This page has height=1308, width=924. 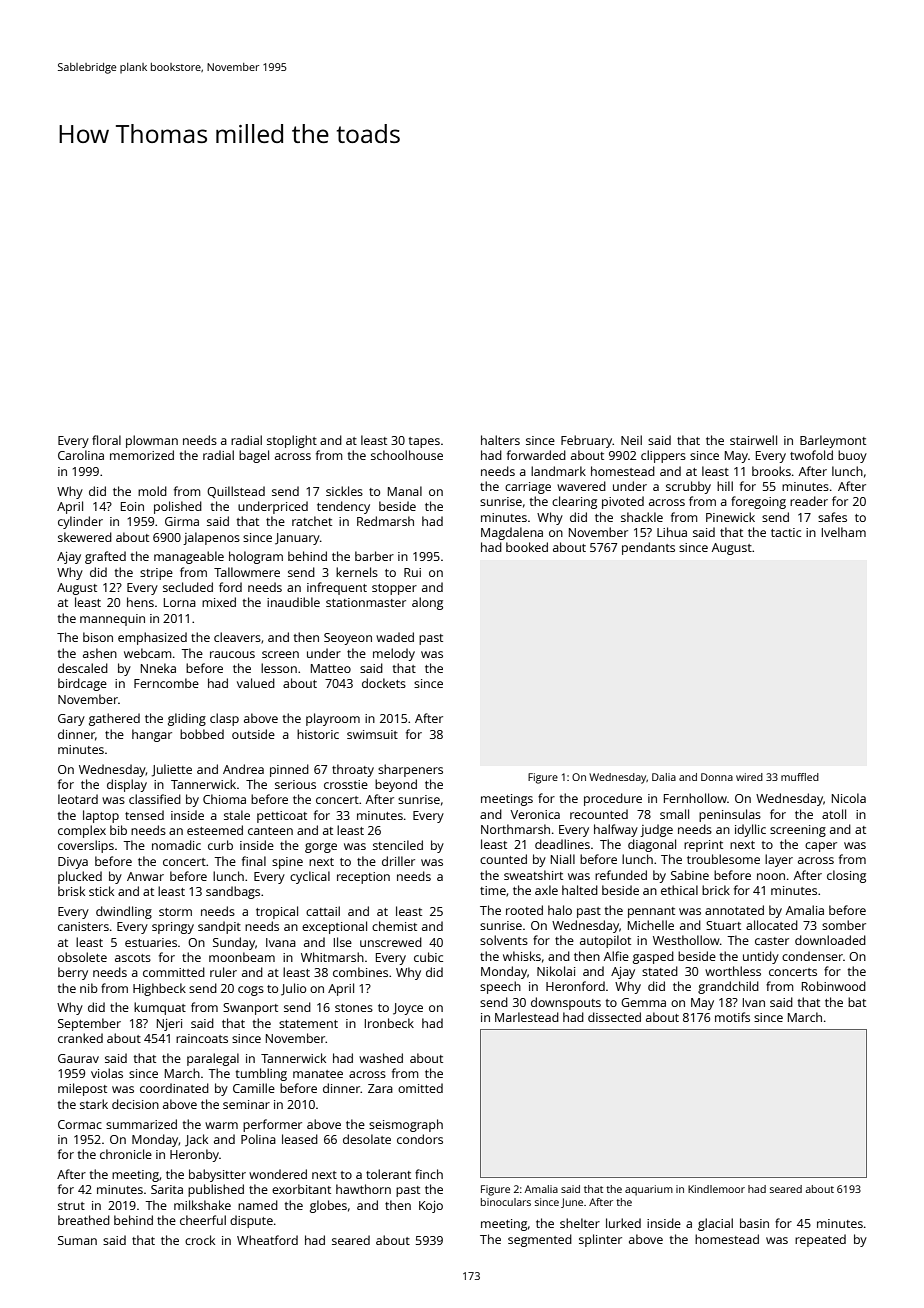 What do you see at coordinates (562, 844) in the page?
I see `deadlines` at bounding box center [562, 844].
